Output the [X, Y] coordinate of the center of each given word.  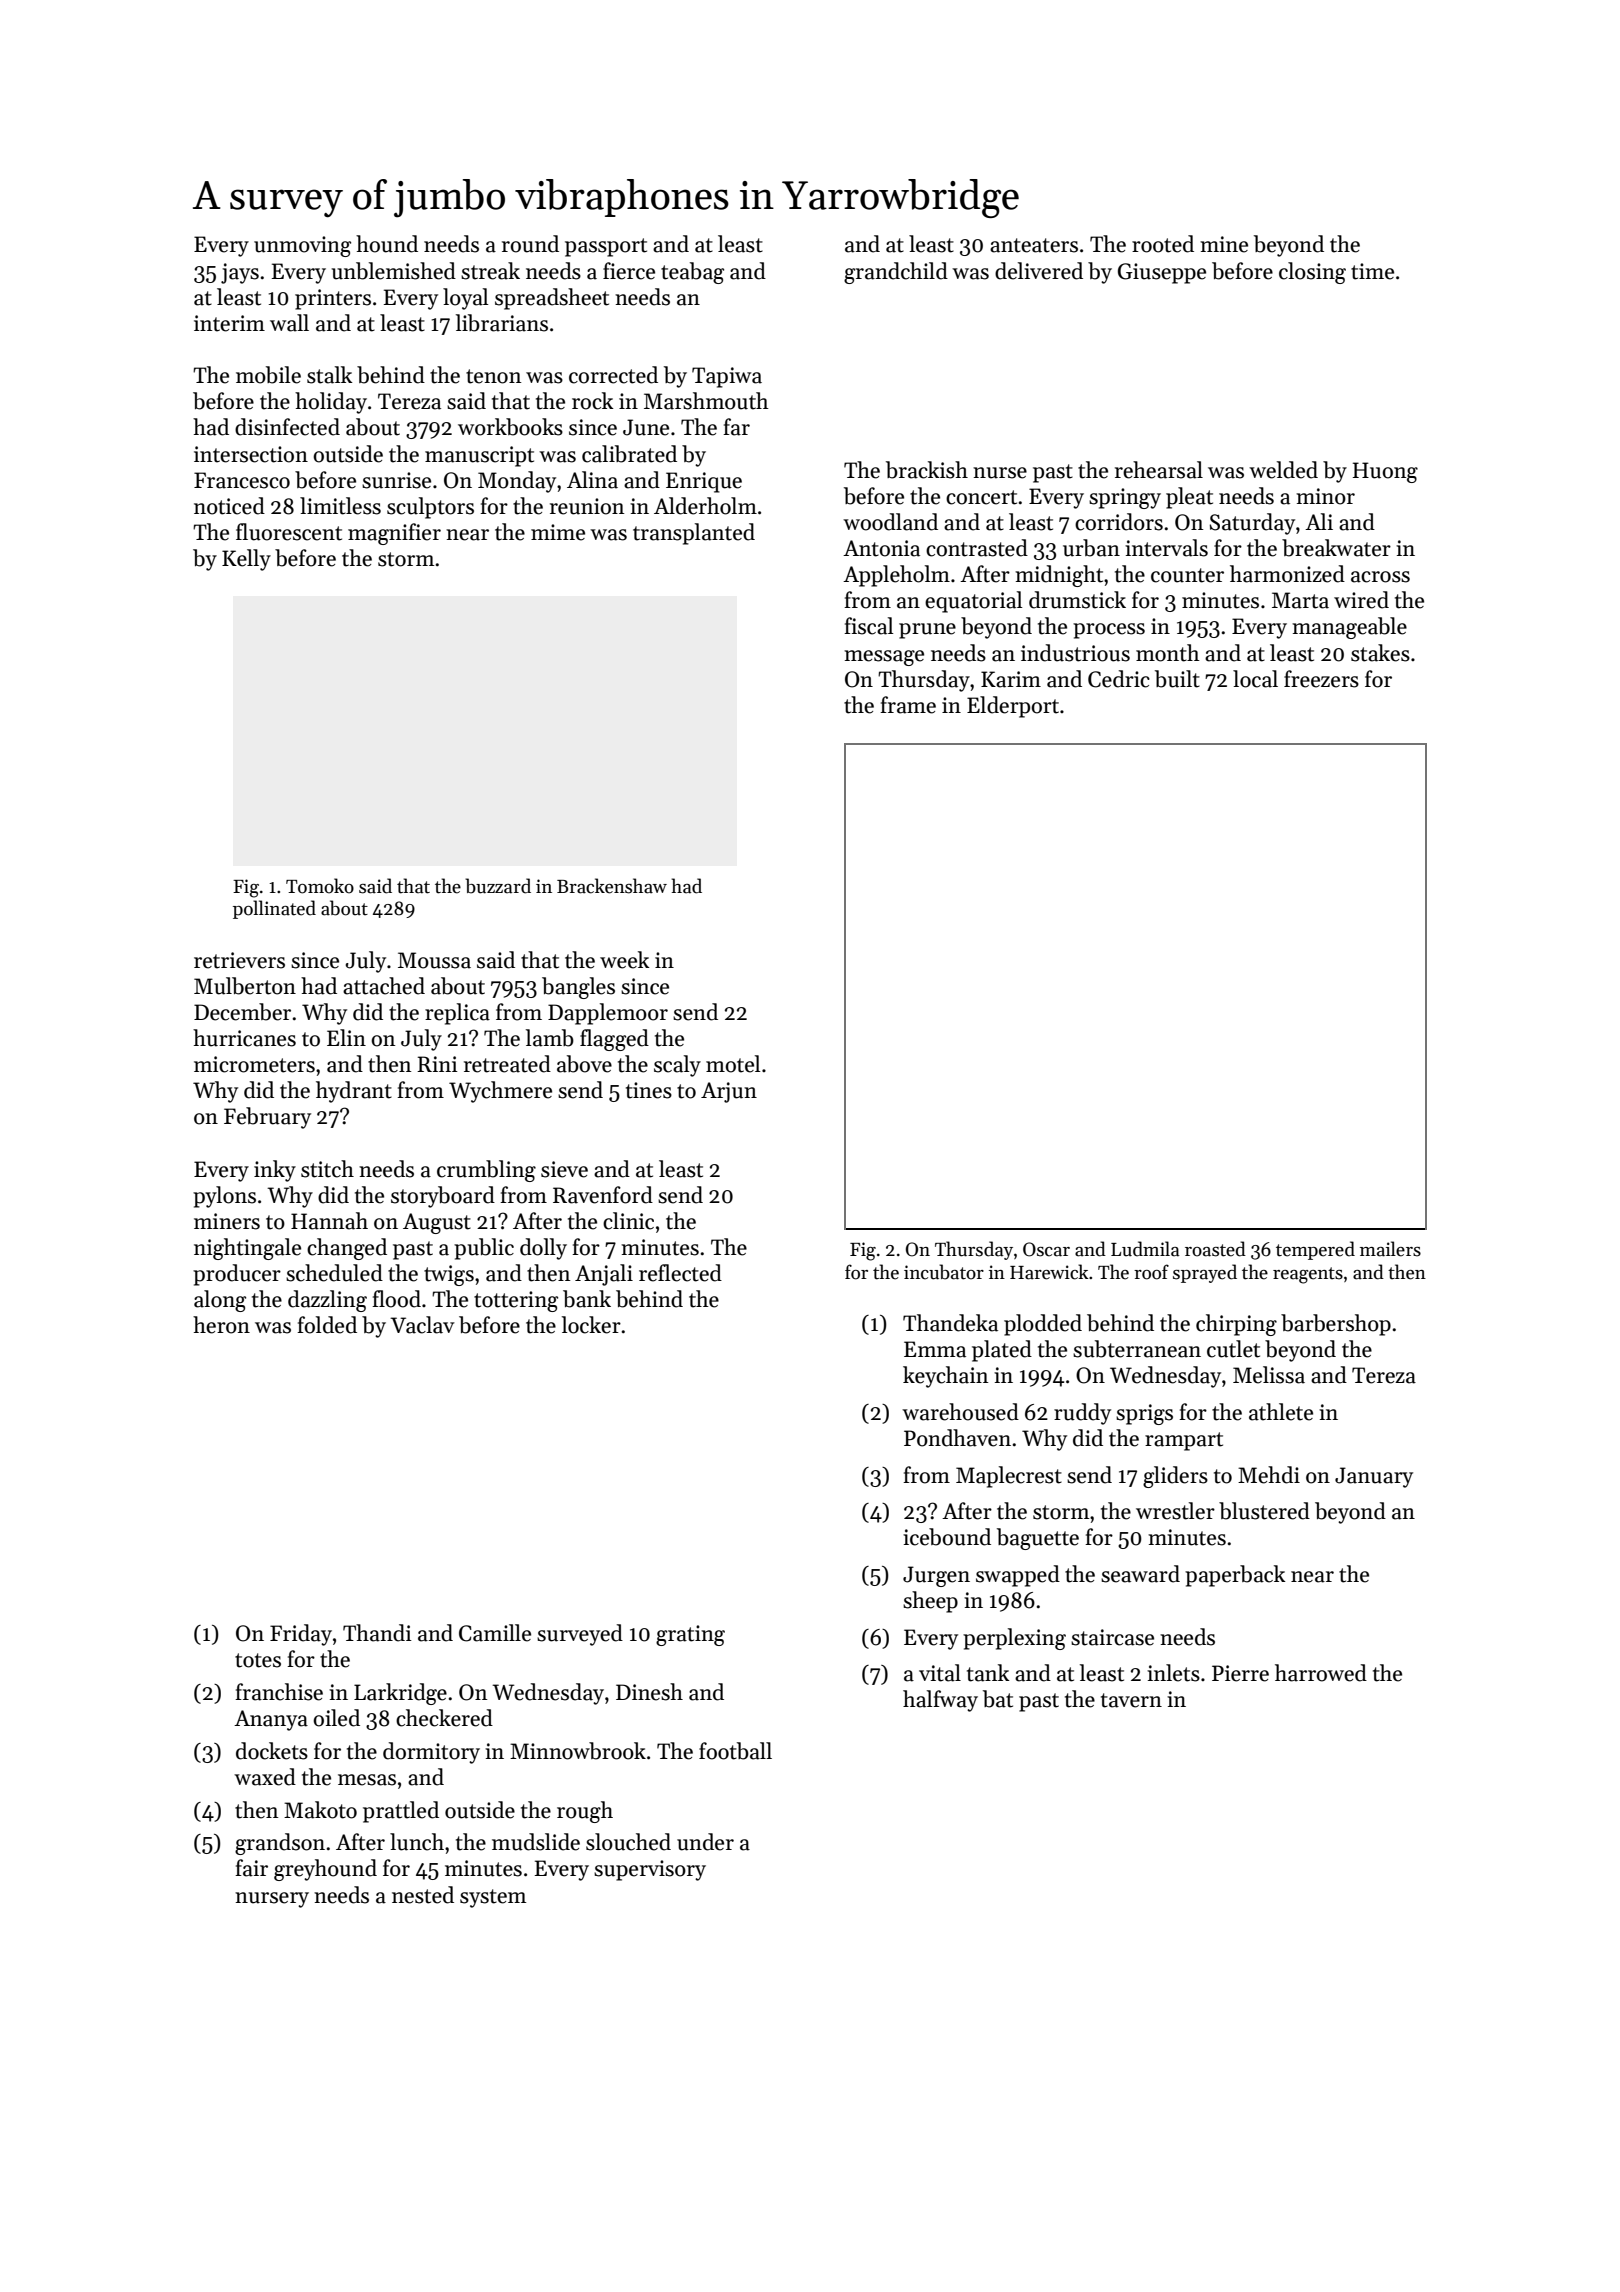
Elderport [1013, 707]
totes [258, 1660]
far [736, 427]
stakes [1380, 653]
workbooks [510, 427]
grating [690, 1635]
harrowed [1321, 1673]
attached [384, 986]
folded [327, 1325]
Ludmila [1145, 1249]
